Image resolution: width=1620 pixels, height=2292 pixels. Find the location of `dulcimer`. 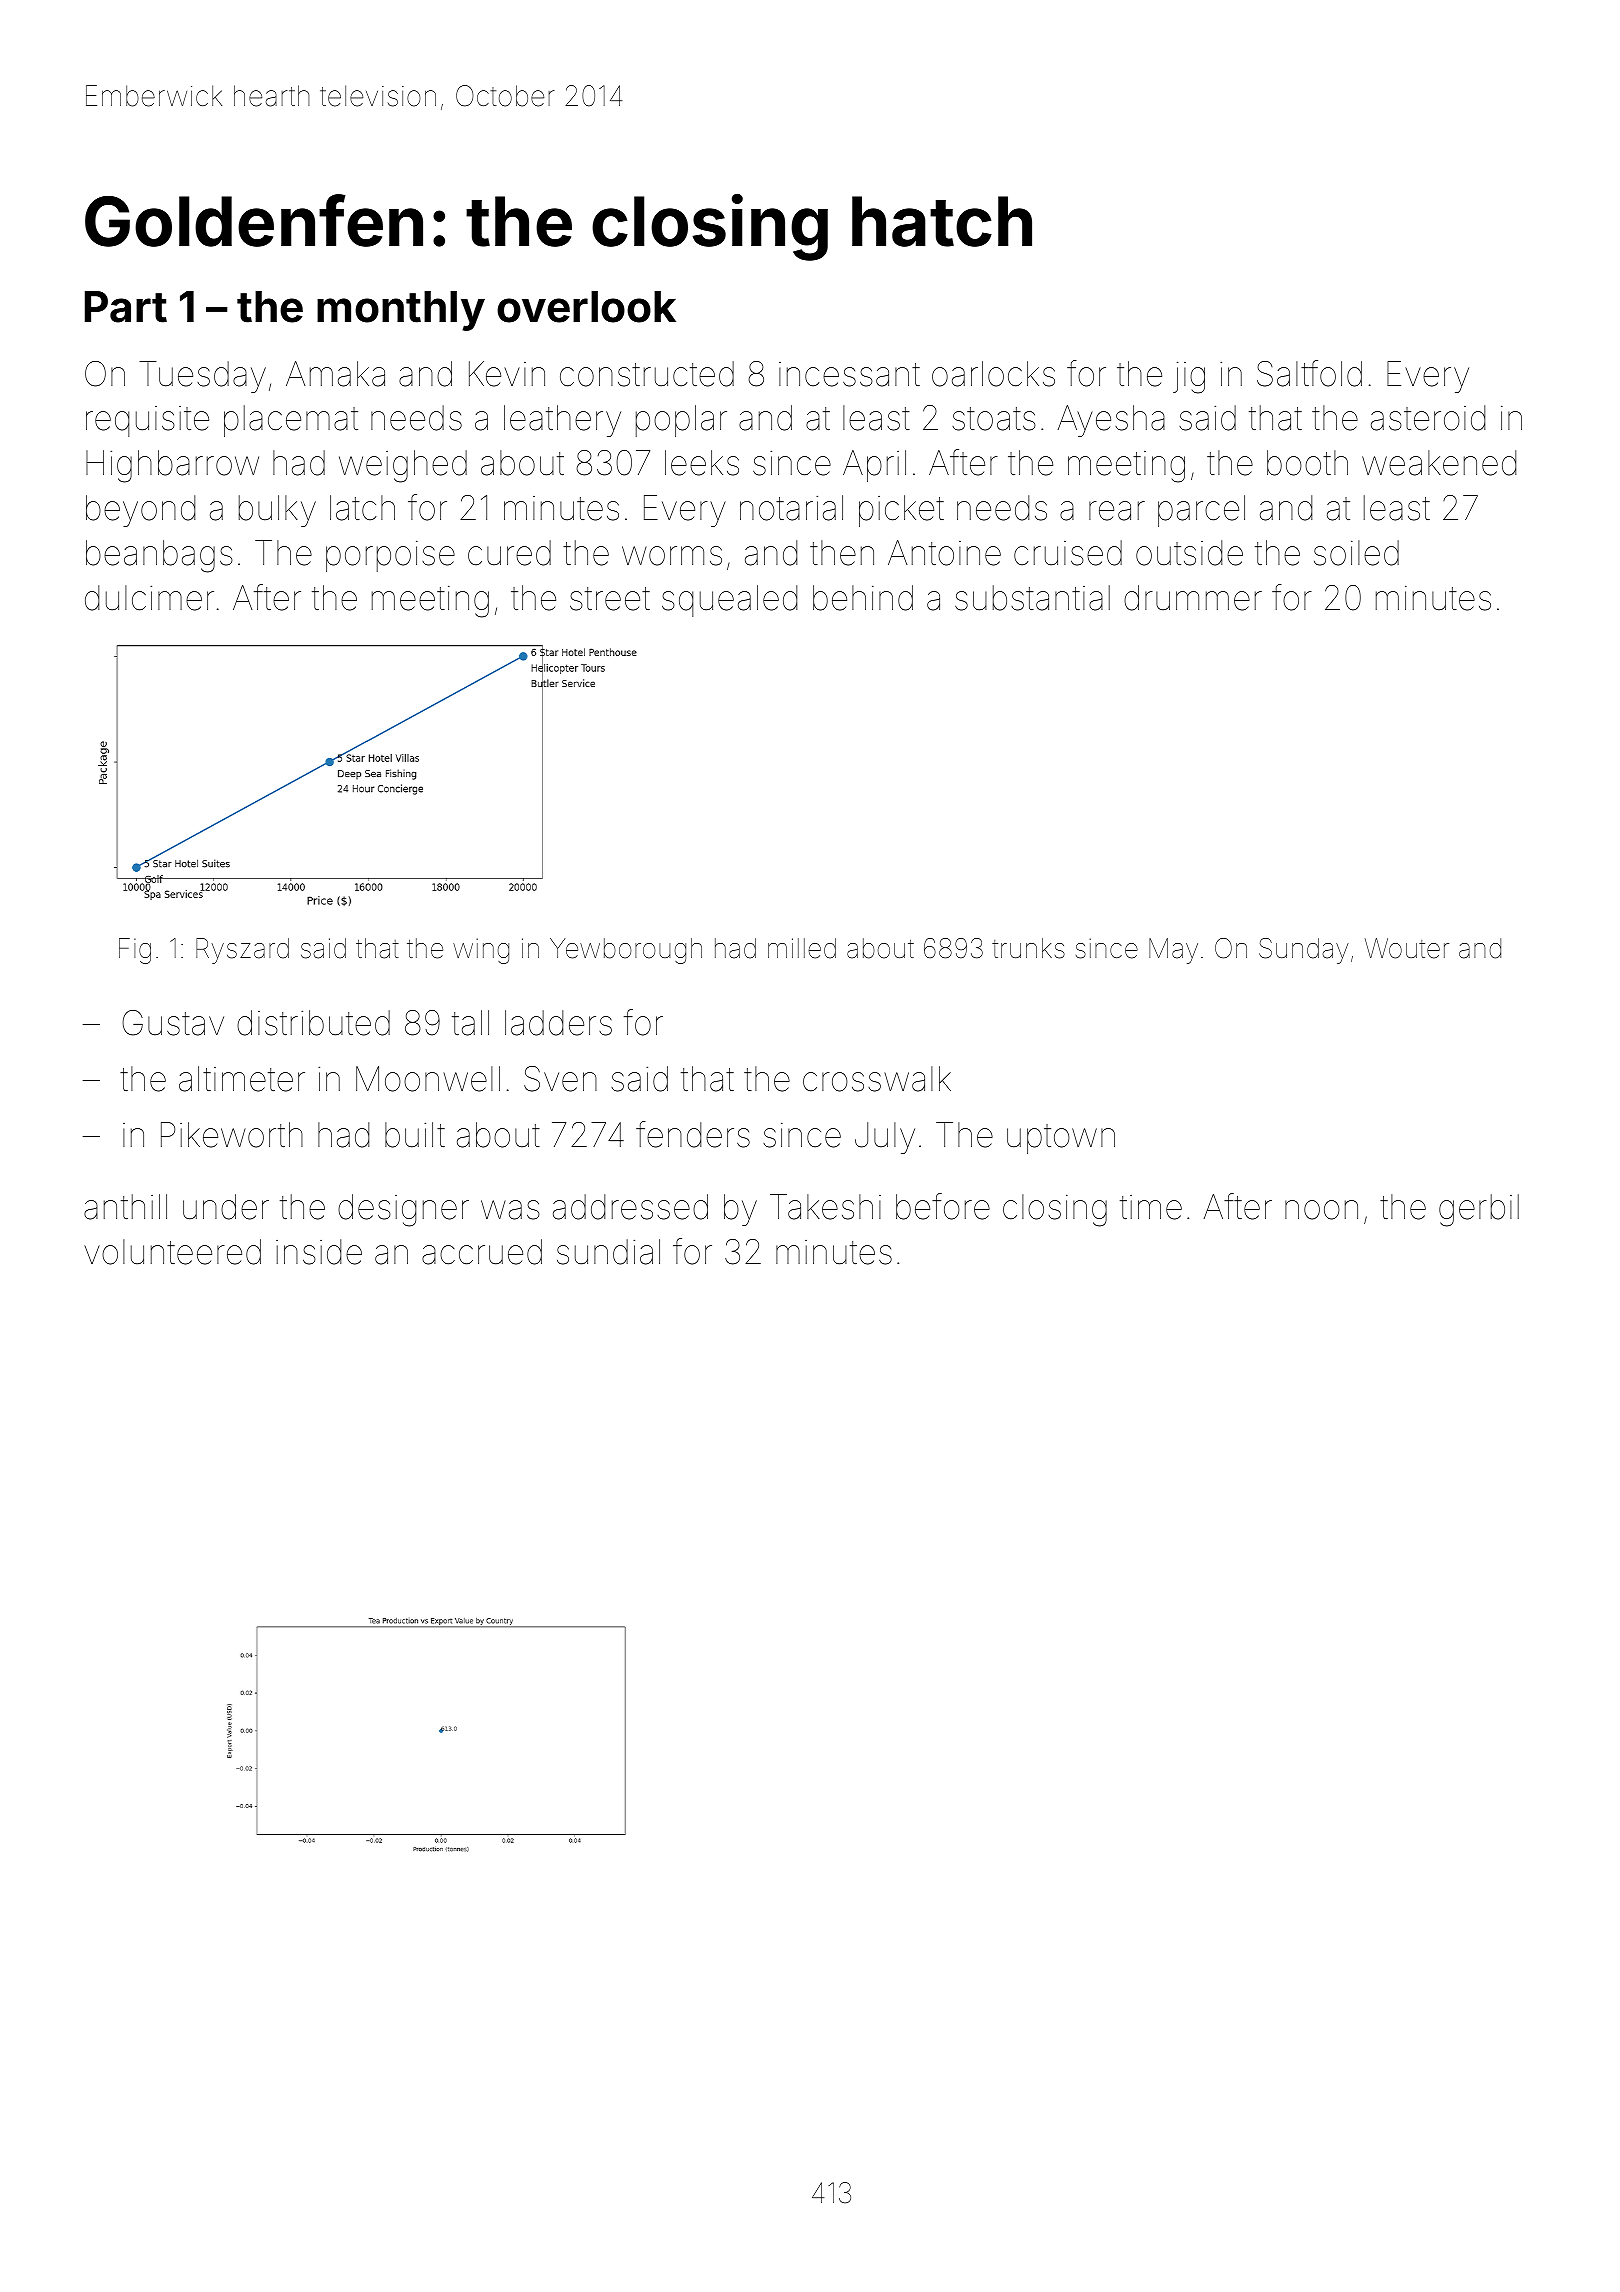

dulcimer is located at coordinates (149, 598).
